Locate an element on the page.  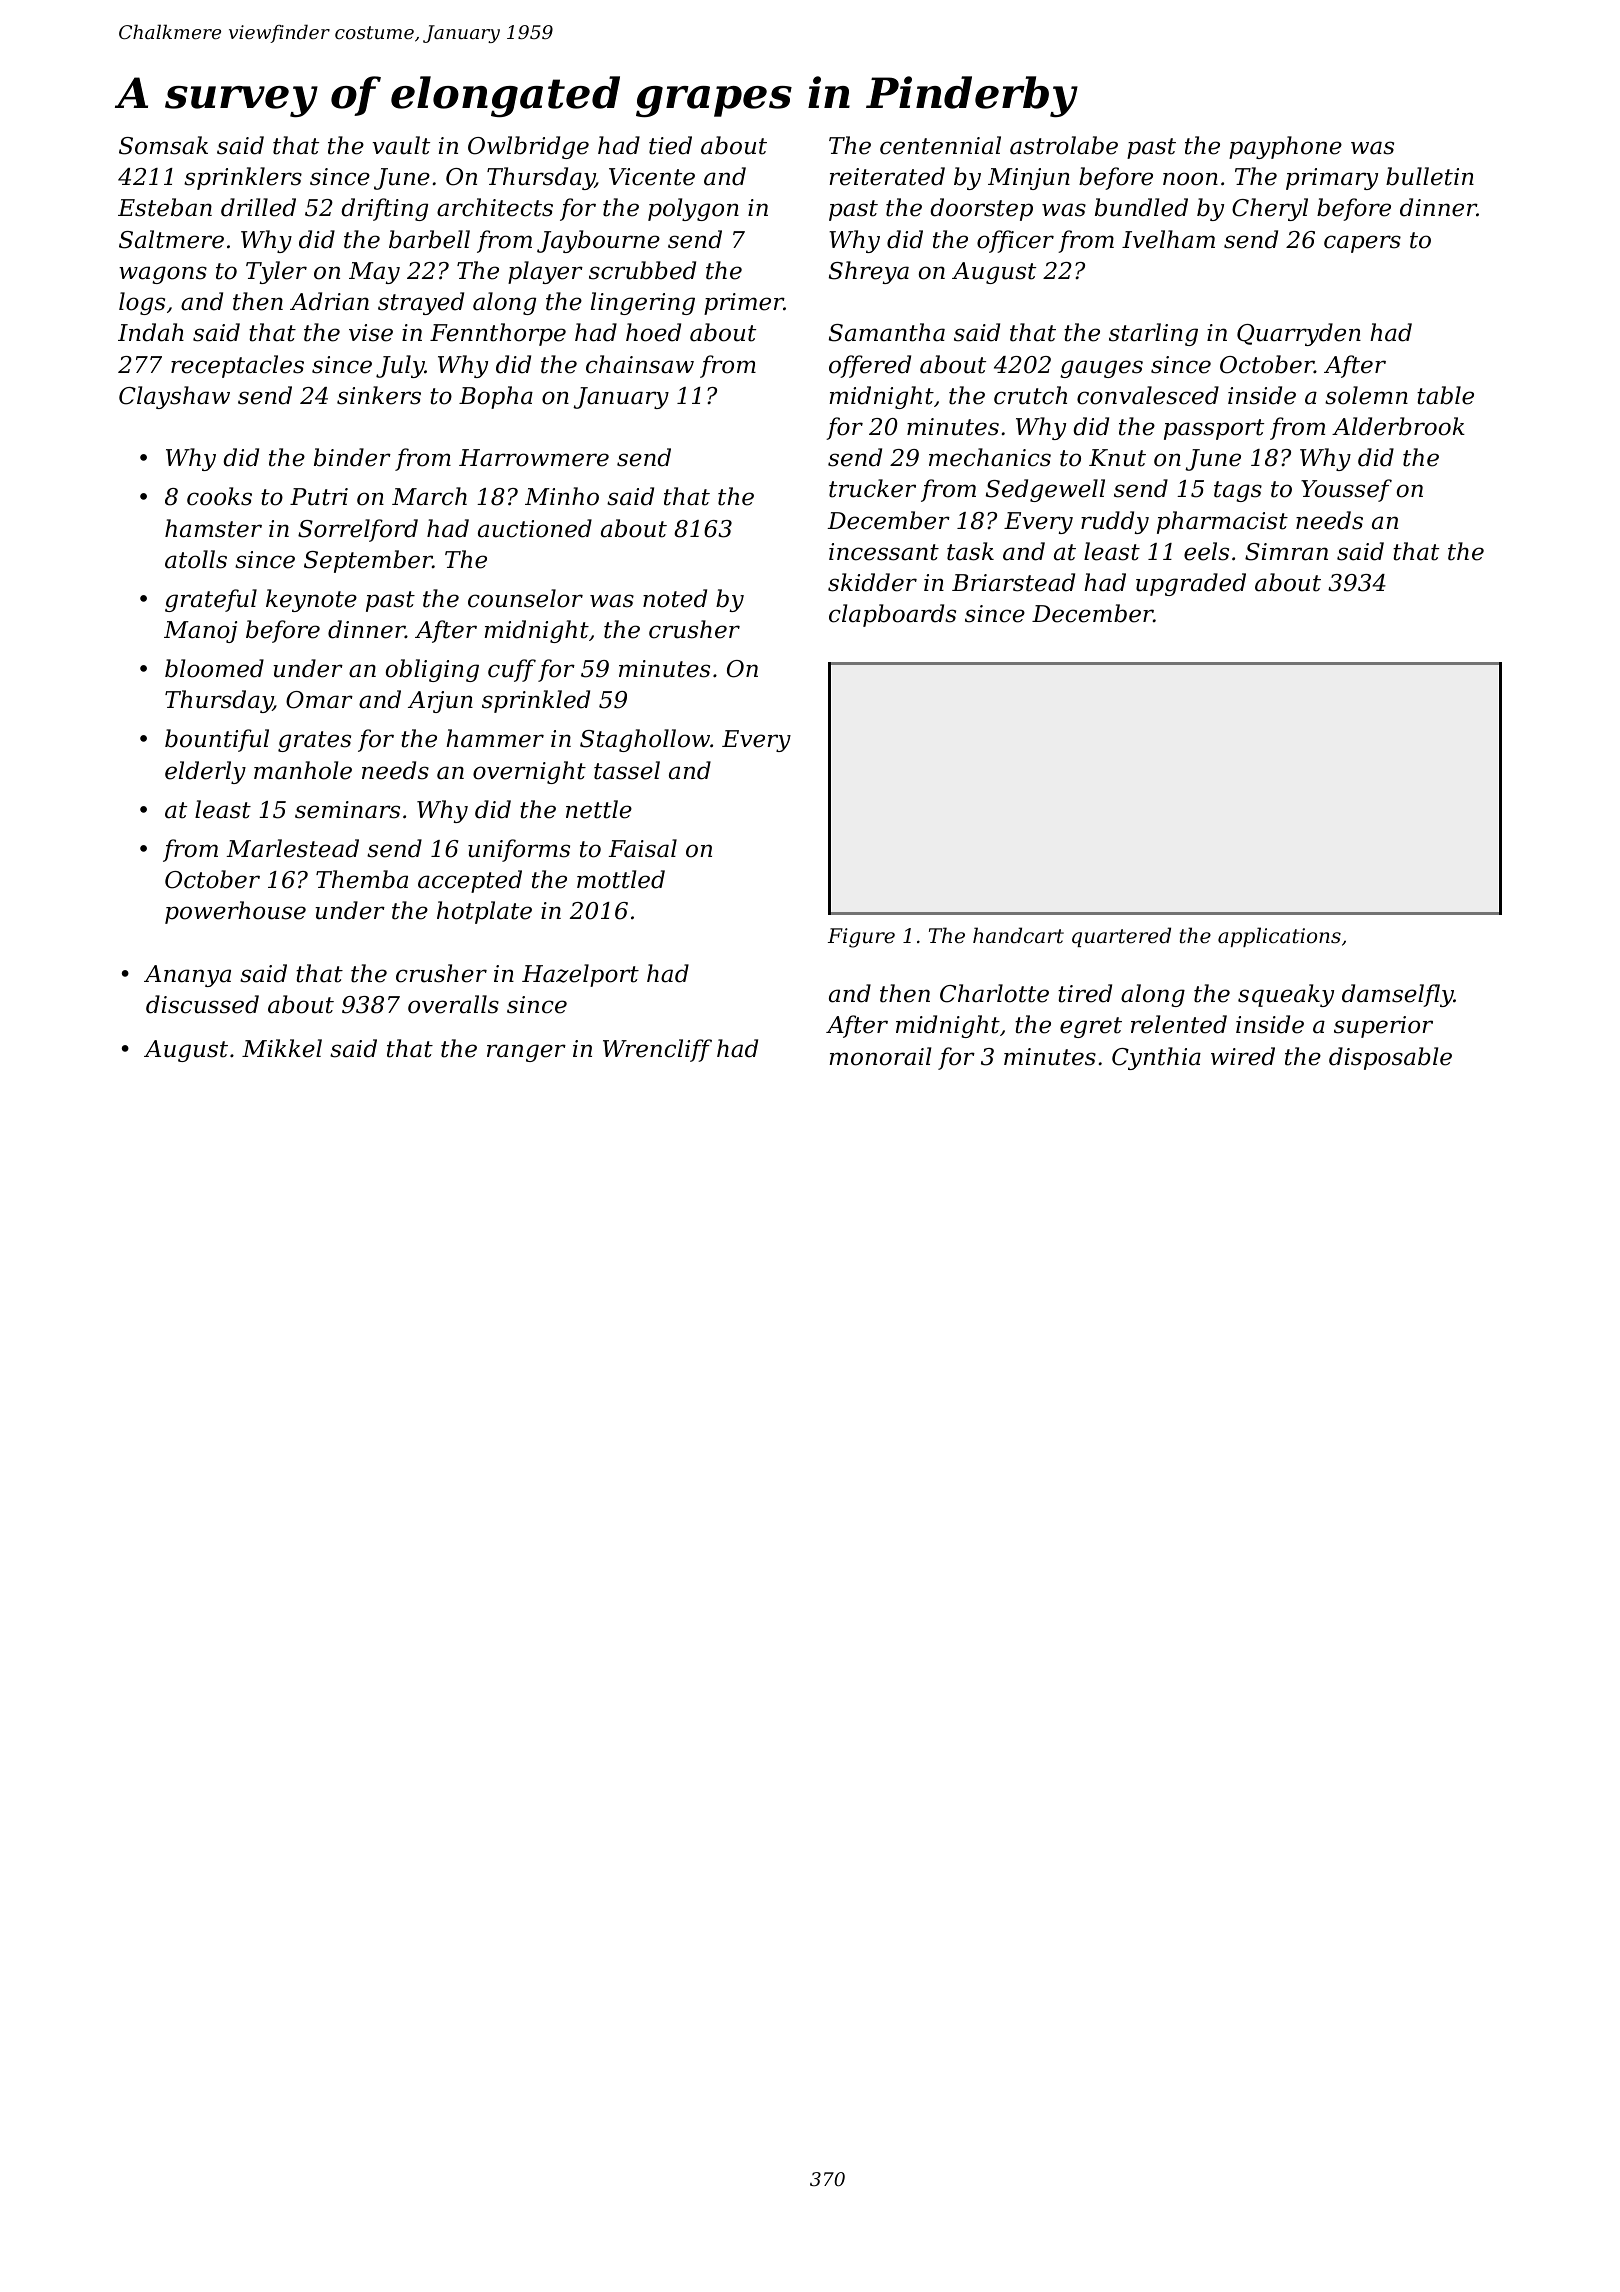
Simran is located at coordinates (1286, 552).
